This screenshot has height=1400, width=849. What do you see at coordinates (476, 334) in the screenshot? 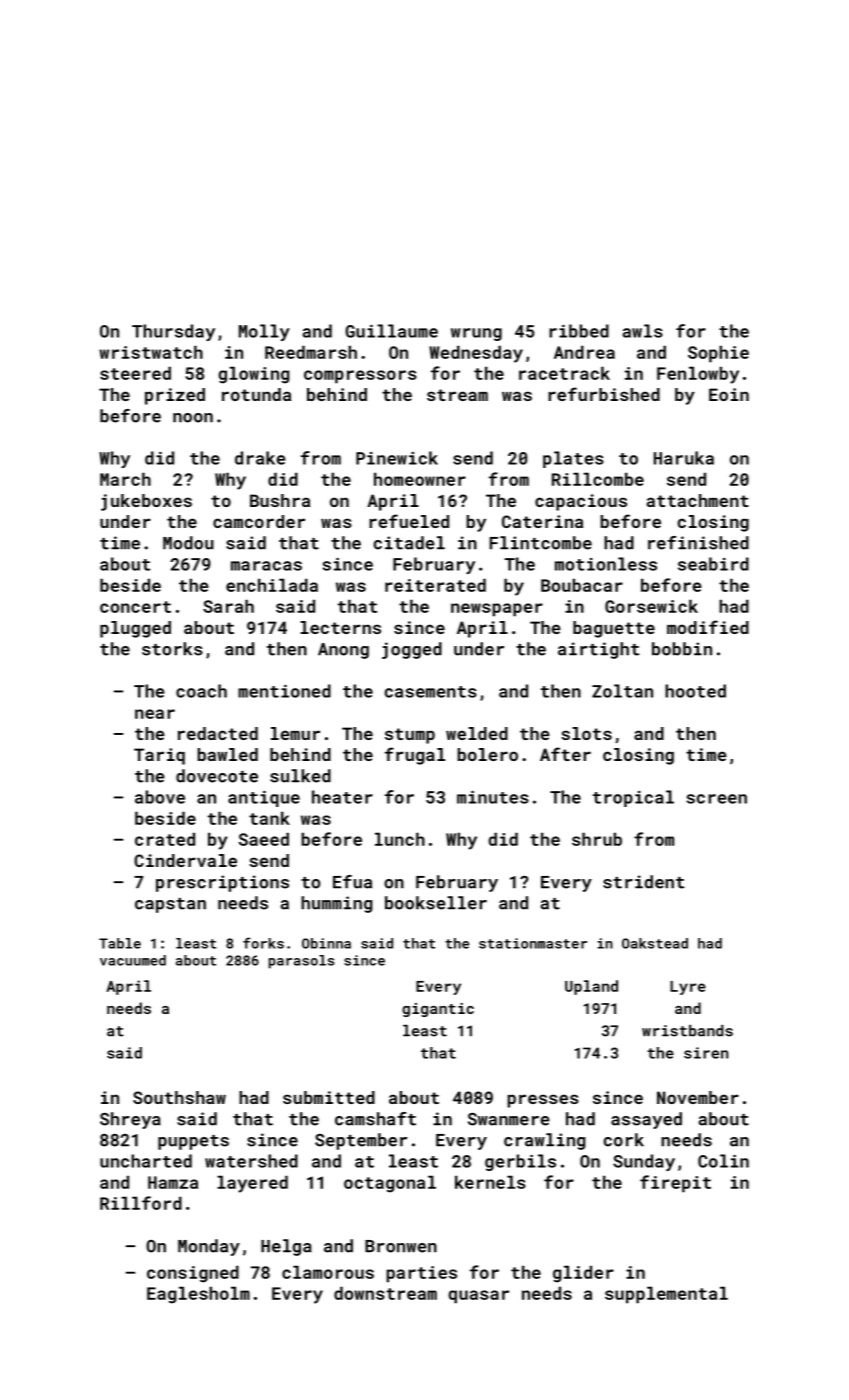
I see `wrung` at bounding box center [476, 334].
